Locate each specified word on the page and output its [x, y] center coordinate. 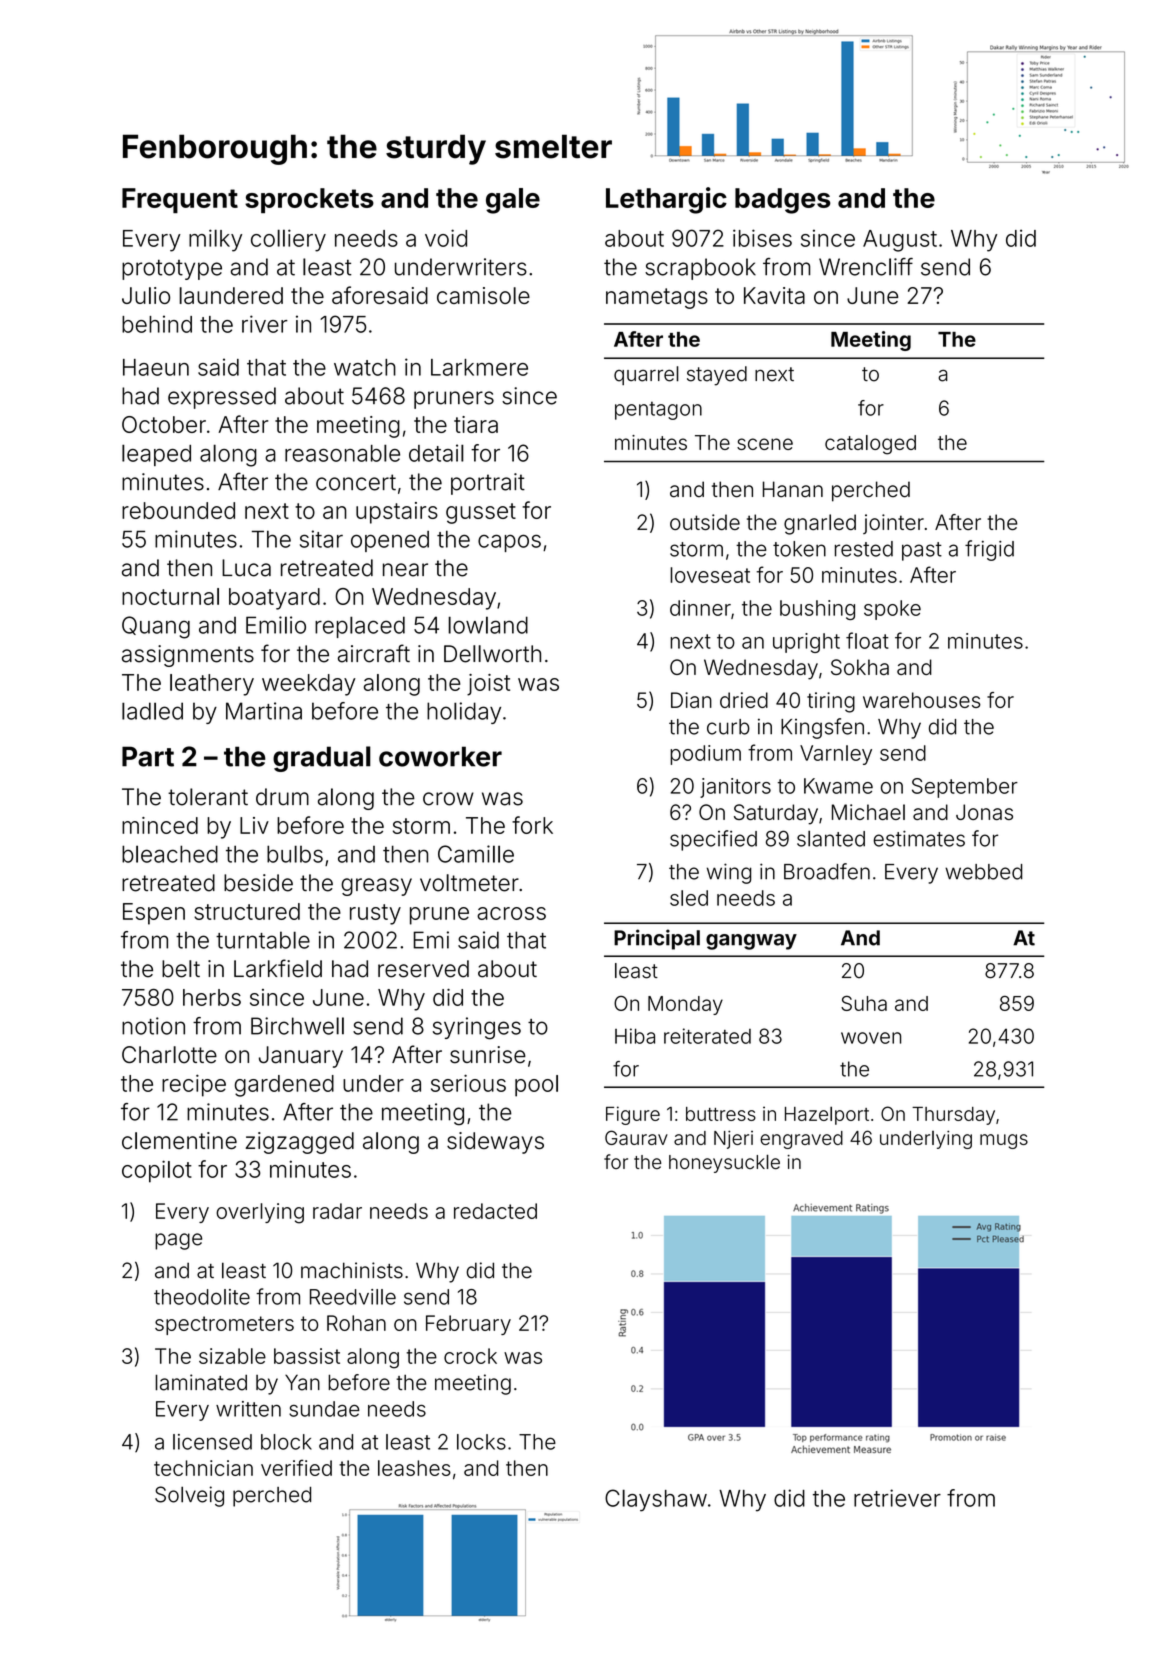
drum [282, 797]
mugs [1004, 1141]
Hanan [793, 489]
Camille [476, 854]
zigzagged [299, 1143]
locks [481, 1442]
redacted [495, 1211]
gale [513, 201]
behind [157, 324]
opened [390, 541]
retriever [897, 1498]
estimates [919, 838]
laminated [201, 1382]
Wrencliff [866, 267]
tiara [476, 424]
